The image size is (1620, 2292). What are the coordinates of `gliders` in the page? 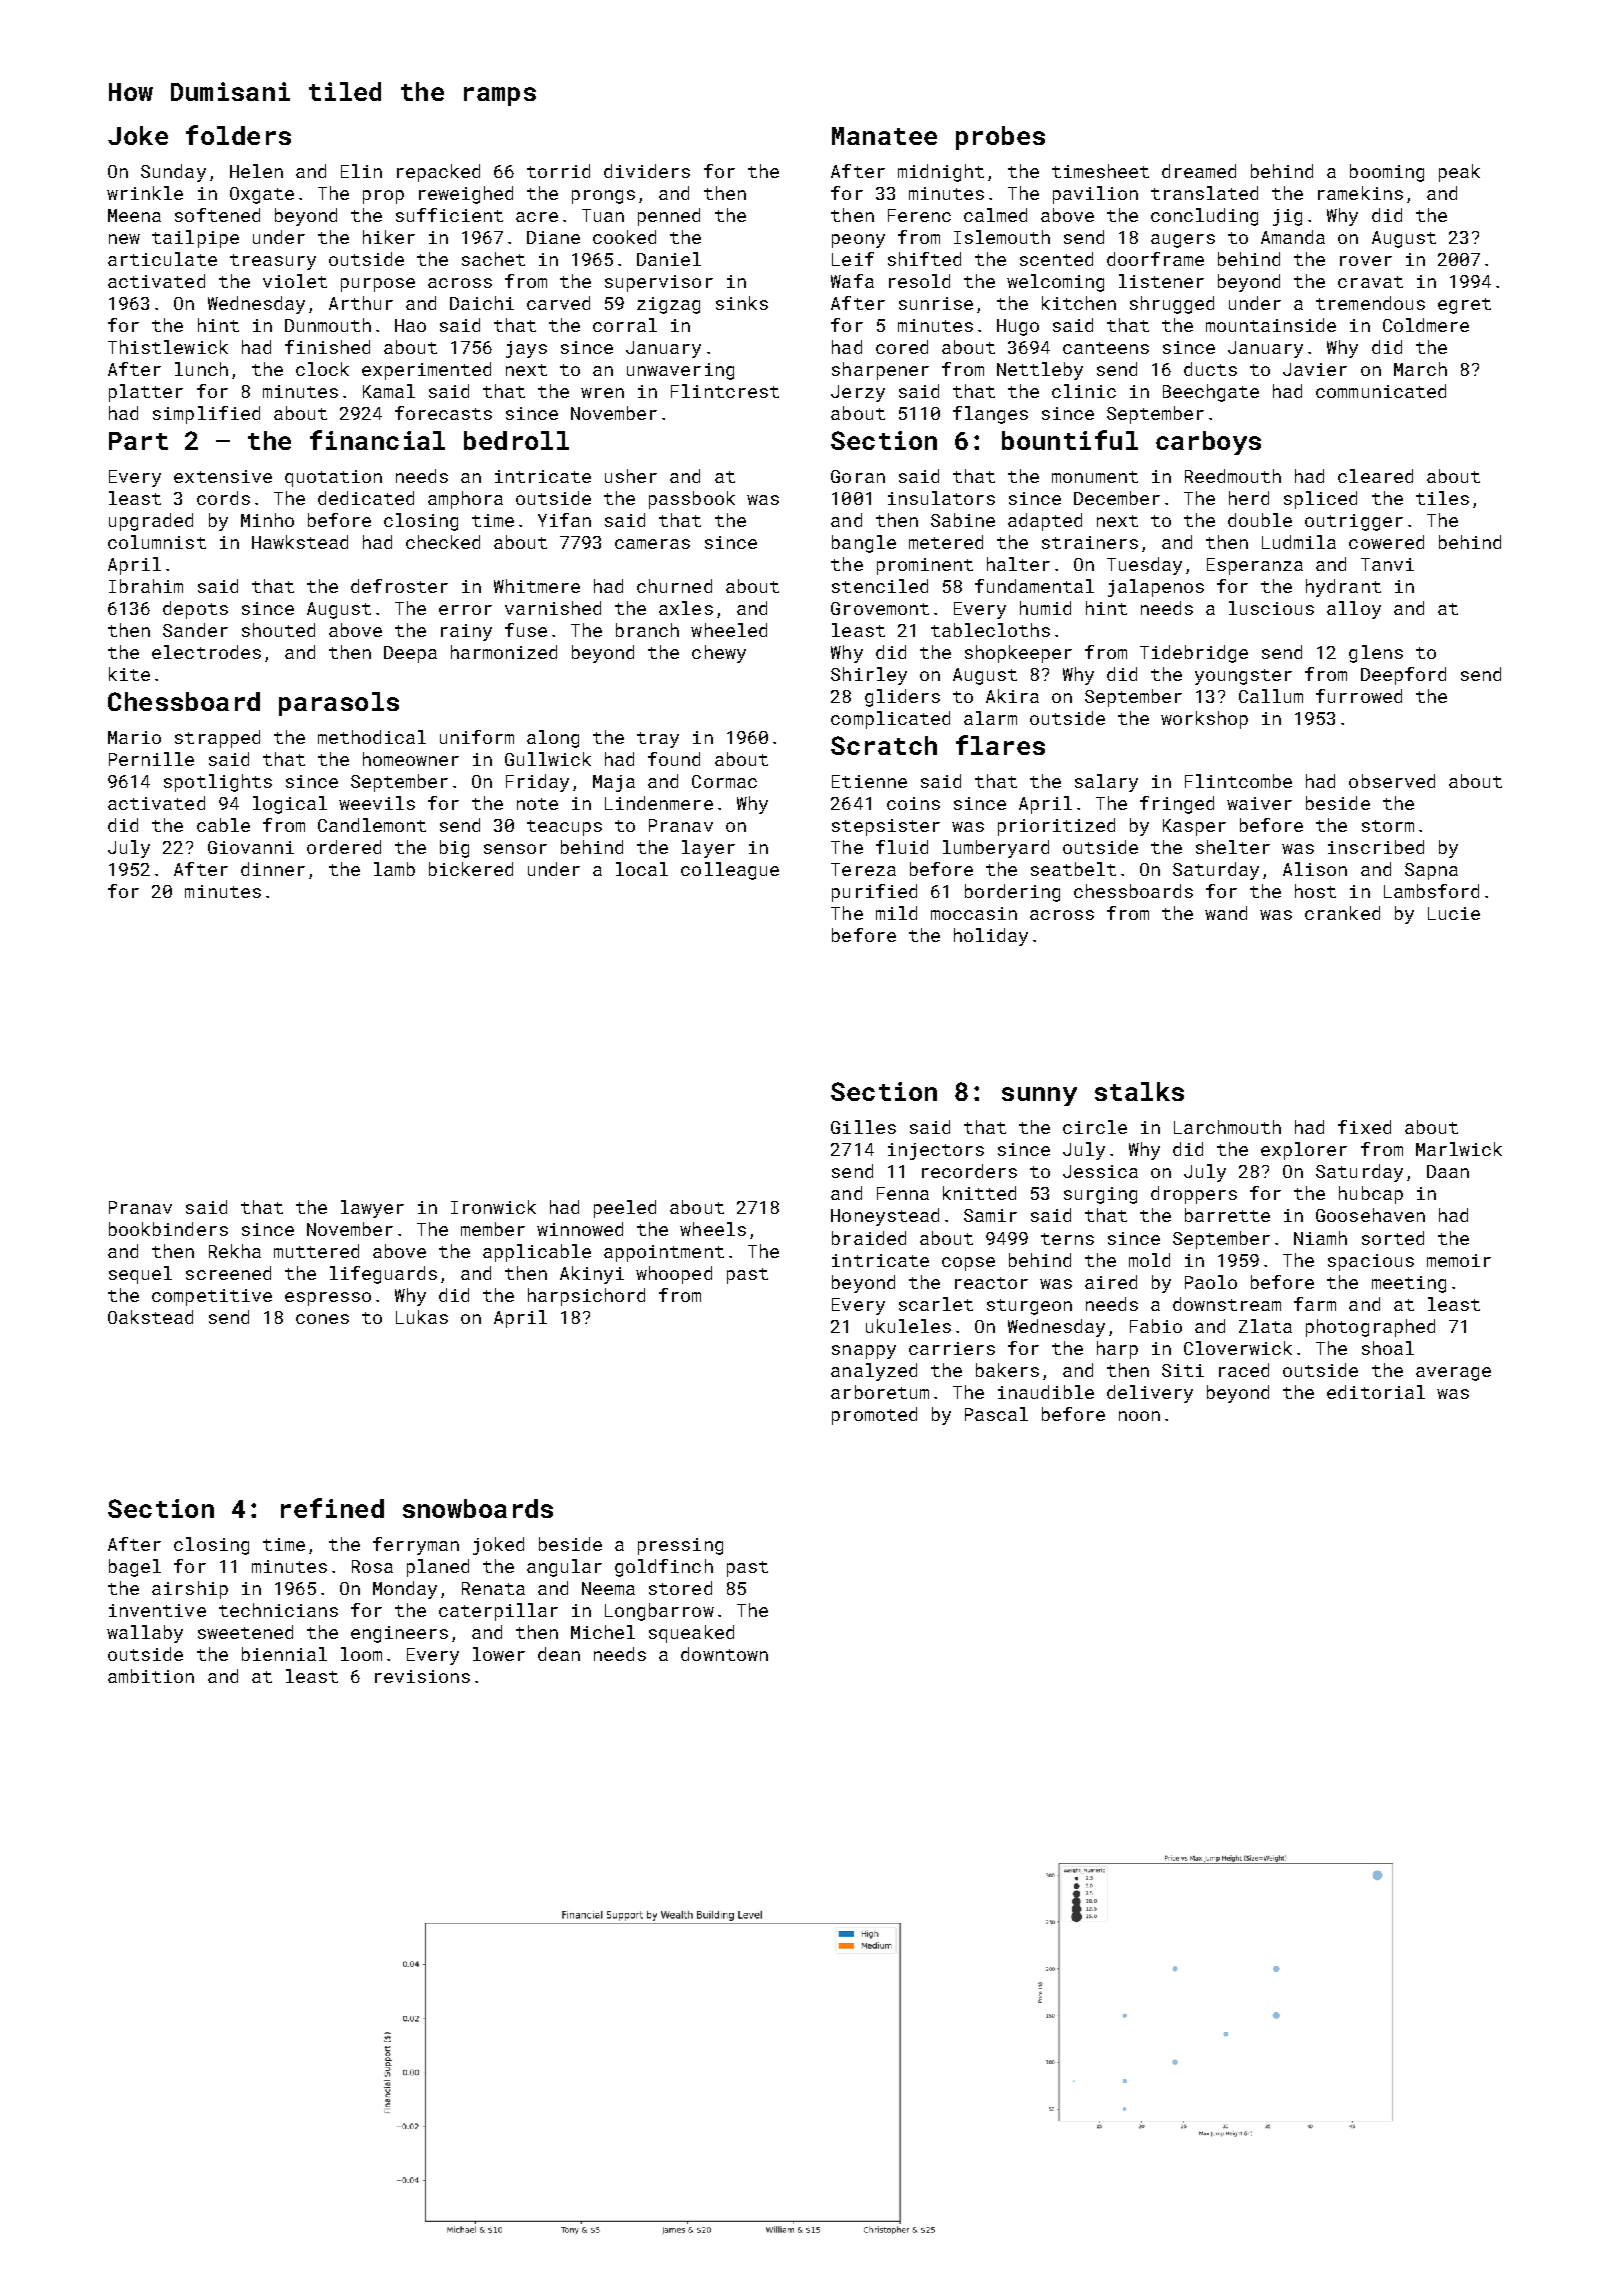 It's located at (902, 698).
